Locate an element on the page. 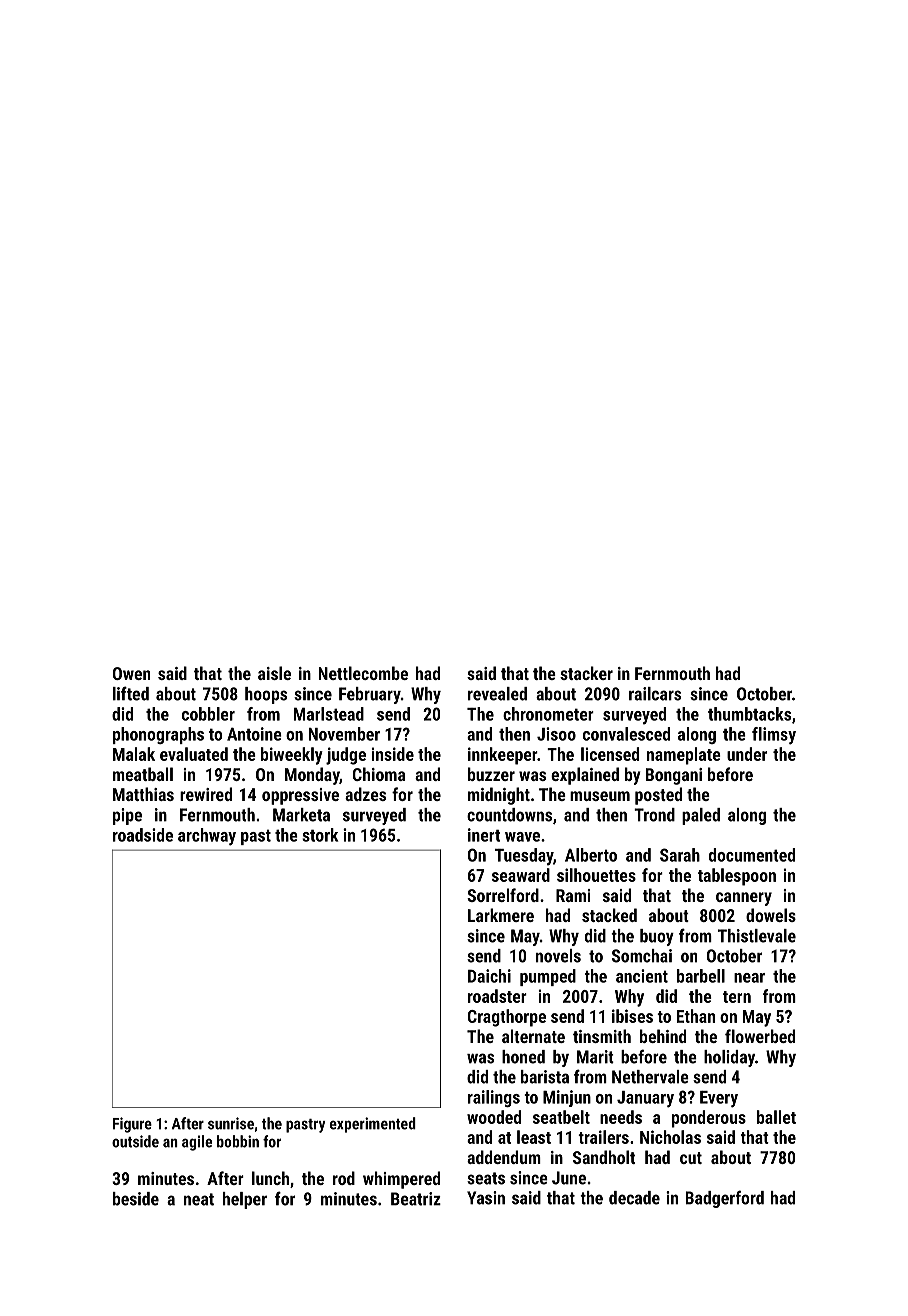  phonographs is located at coordinates (158, 735).
